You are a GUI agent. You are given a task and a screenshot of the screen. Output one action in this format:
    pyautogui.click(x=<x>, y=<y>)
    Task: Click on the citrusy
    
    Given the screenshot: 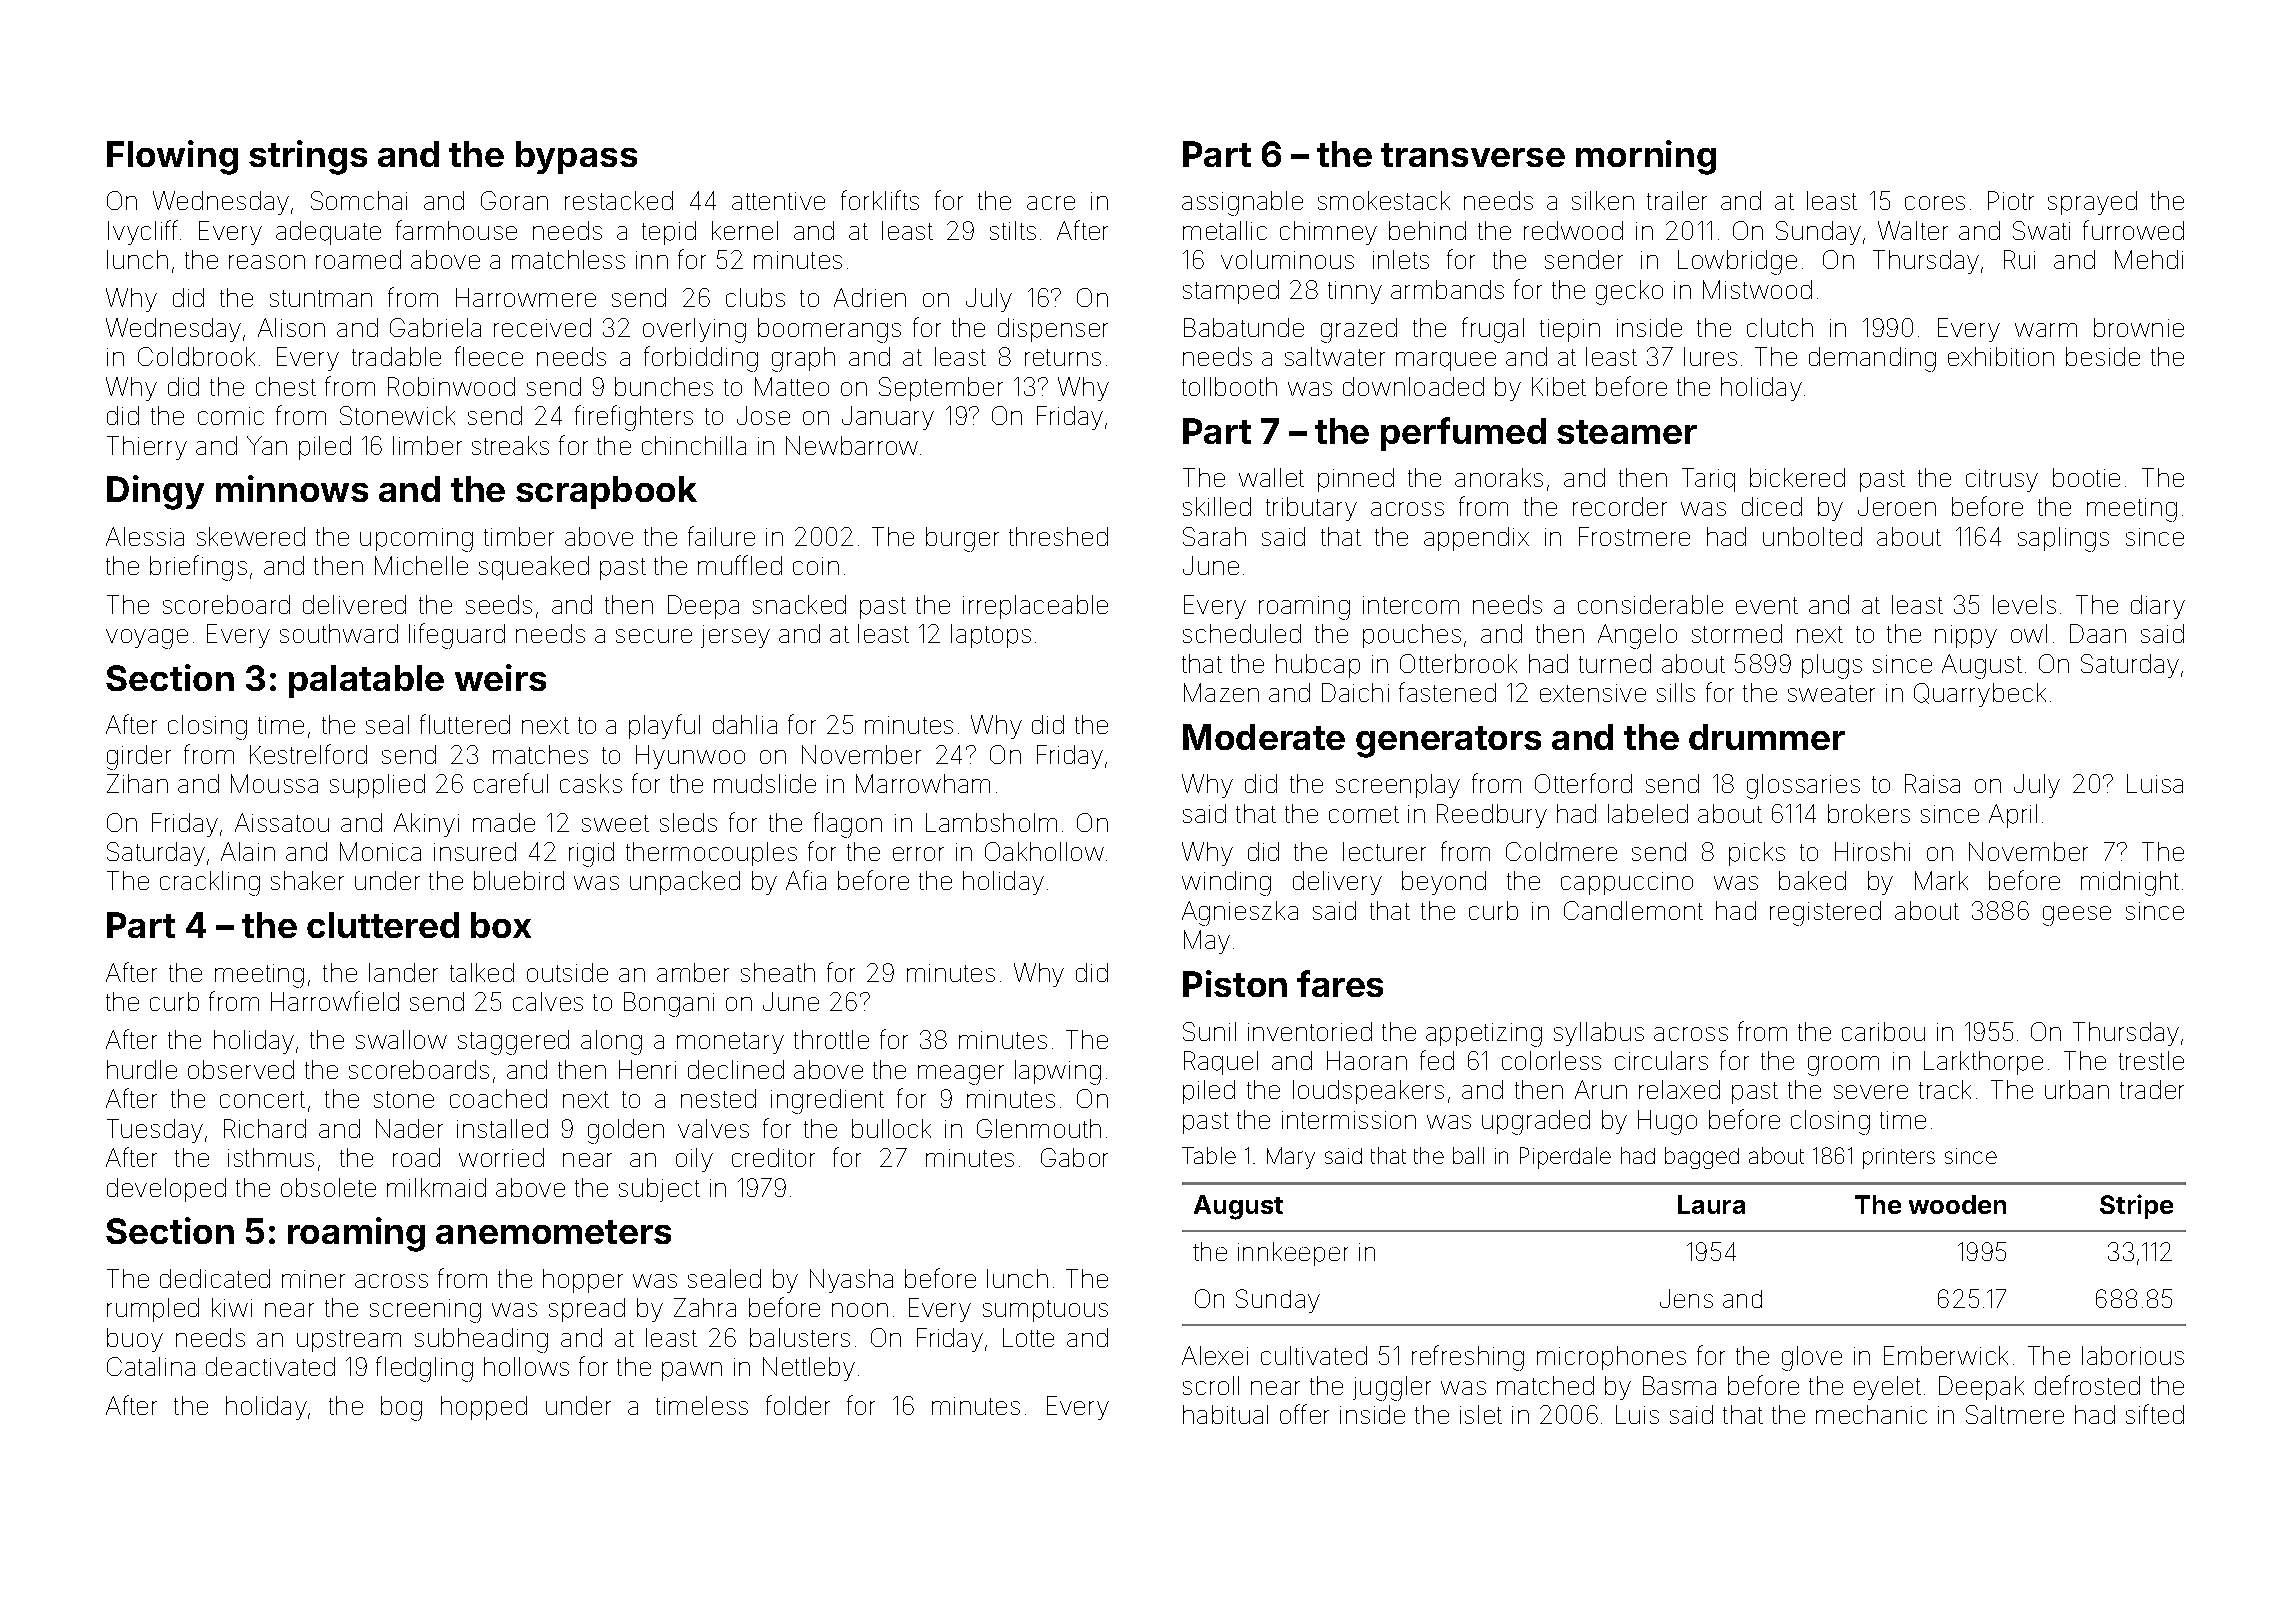 What is the action you would take?
    pyautogui.click(x=2002, y=480)
